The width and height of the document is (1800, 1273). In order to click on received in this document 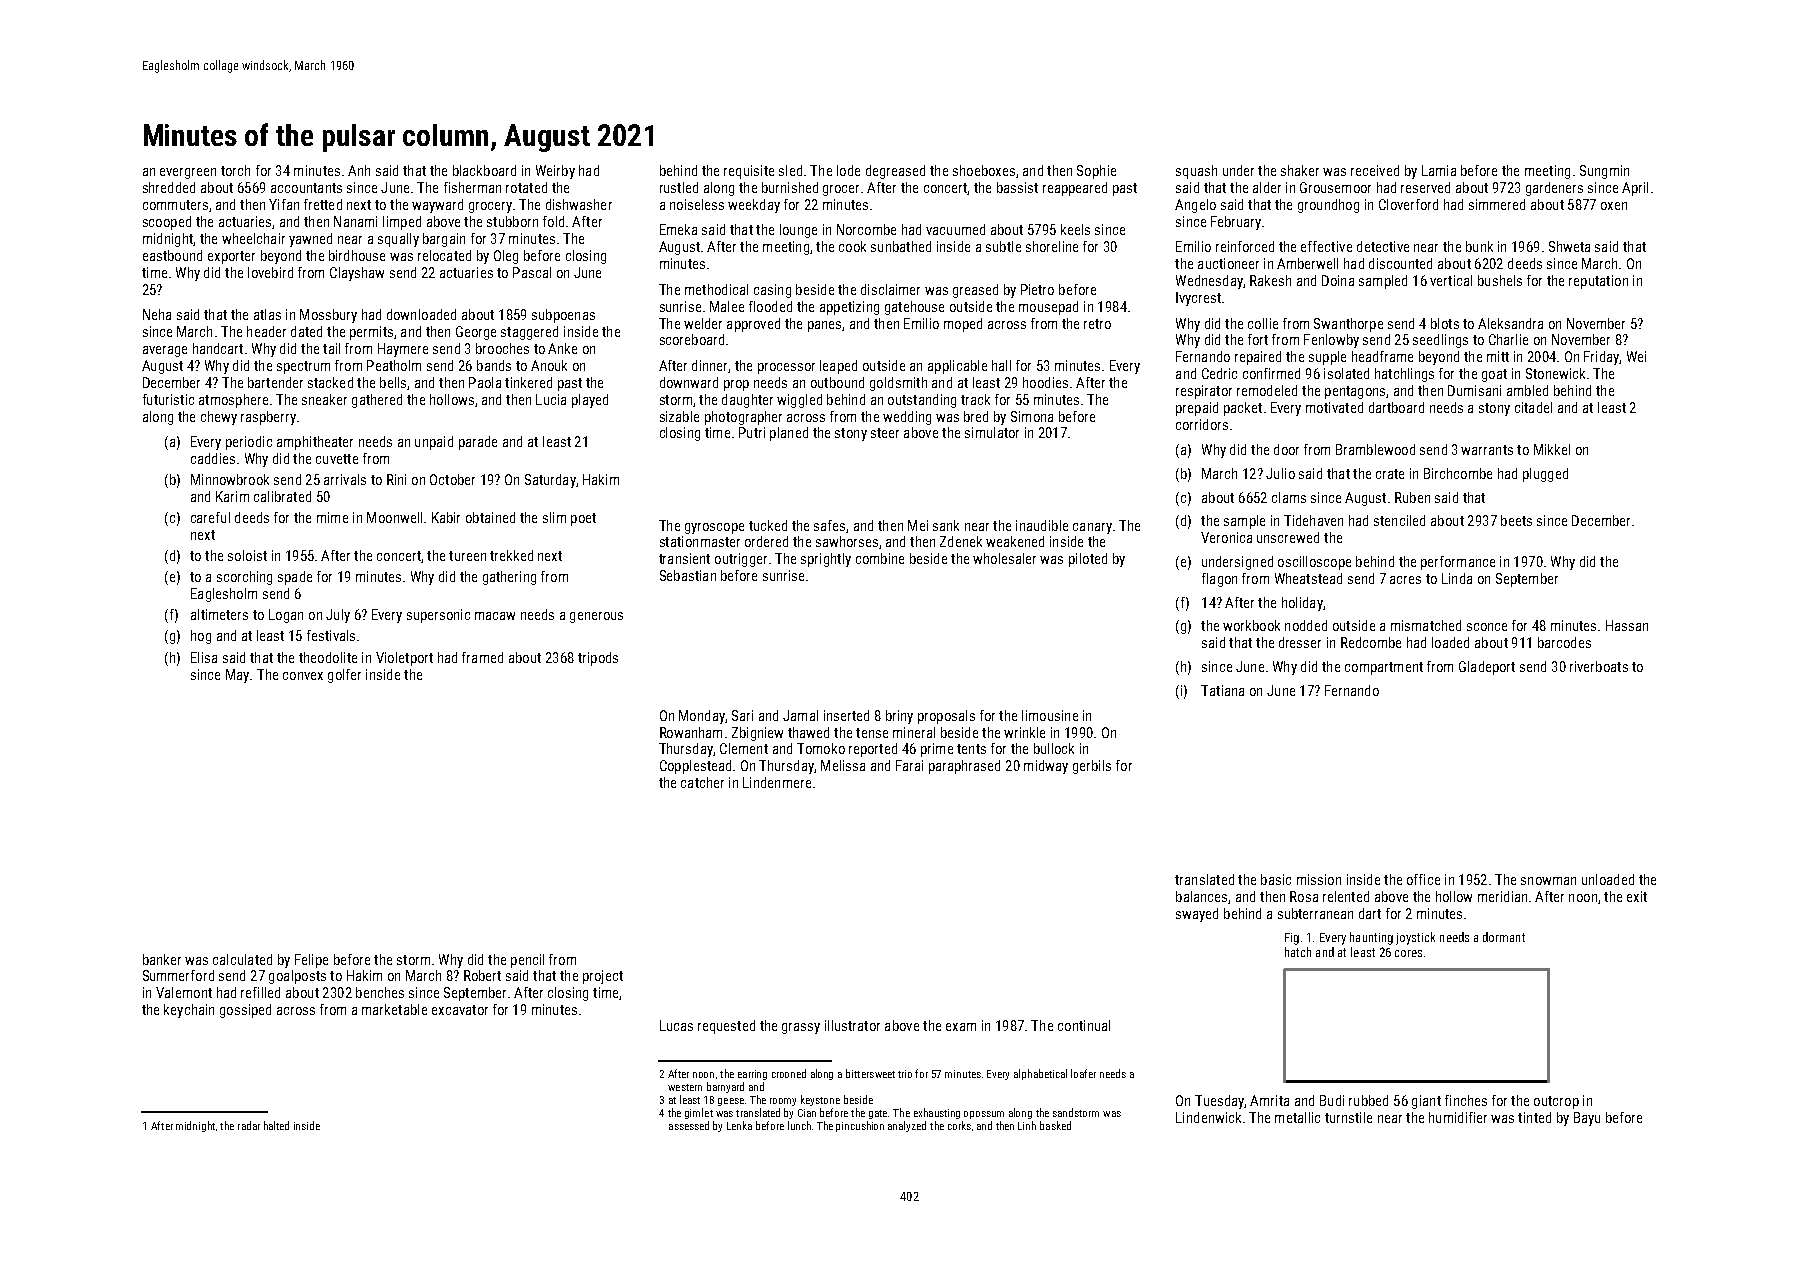, I will do `click(1375, 170)`.
